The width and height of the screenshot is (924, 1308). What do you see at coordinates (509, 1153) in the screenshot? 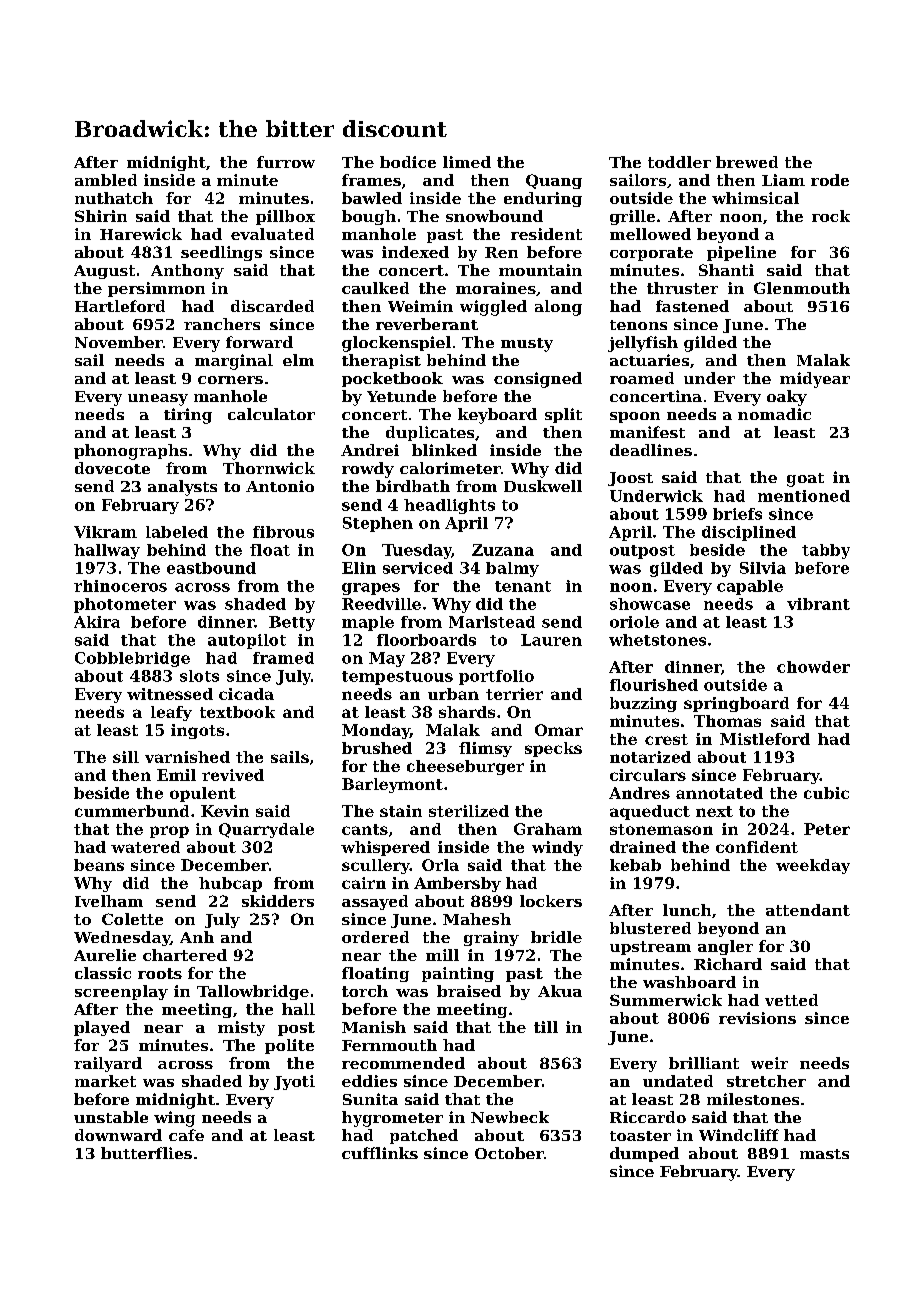
I see `October` at bounding box center [509, 1153].
